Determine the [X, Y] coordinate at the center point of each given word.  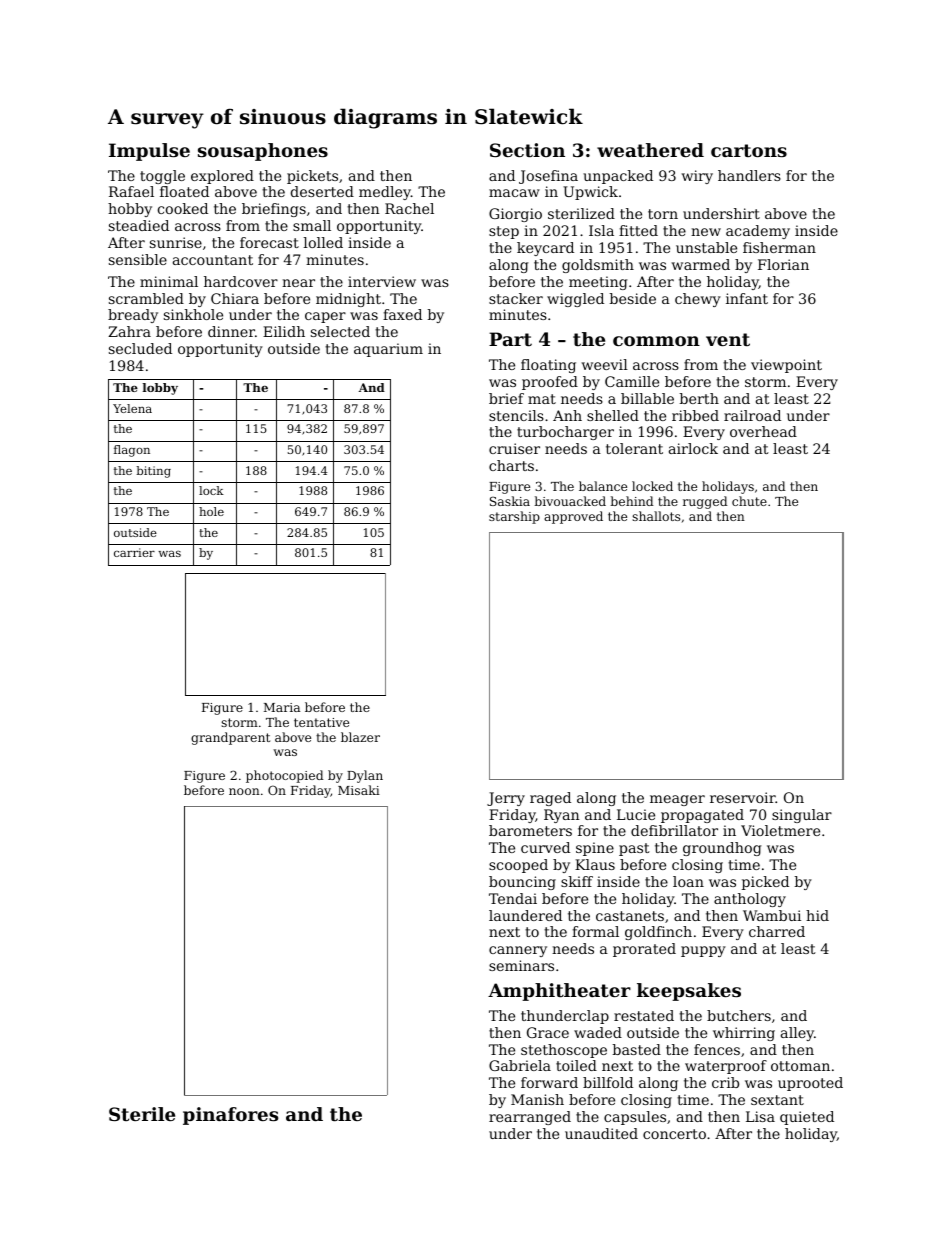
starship [514, 517]
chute [749, 501]
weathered [650, 150]
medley [385, 193]
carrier [134, 552]
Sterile [142, 1114]
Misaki [359, 790]
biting [154, 472]
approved [573, 517]
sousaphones [263, 152]
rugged [705, 502]
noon [244, 791]
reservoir [743, 797]
